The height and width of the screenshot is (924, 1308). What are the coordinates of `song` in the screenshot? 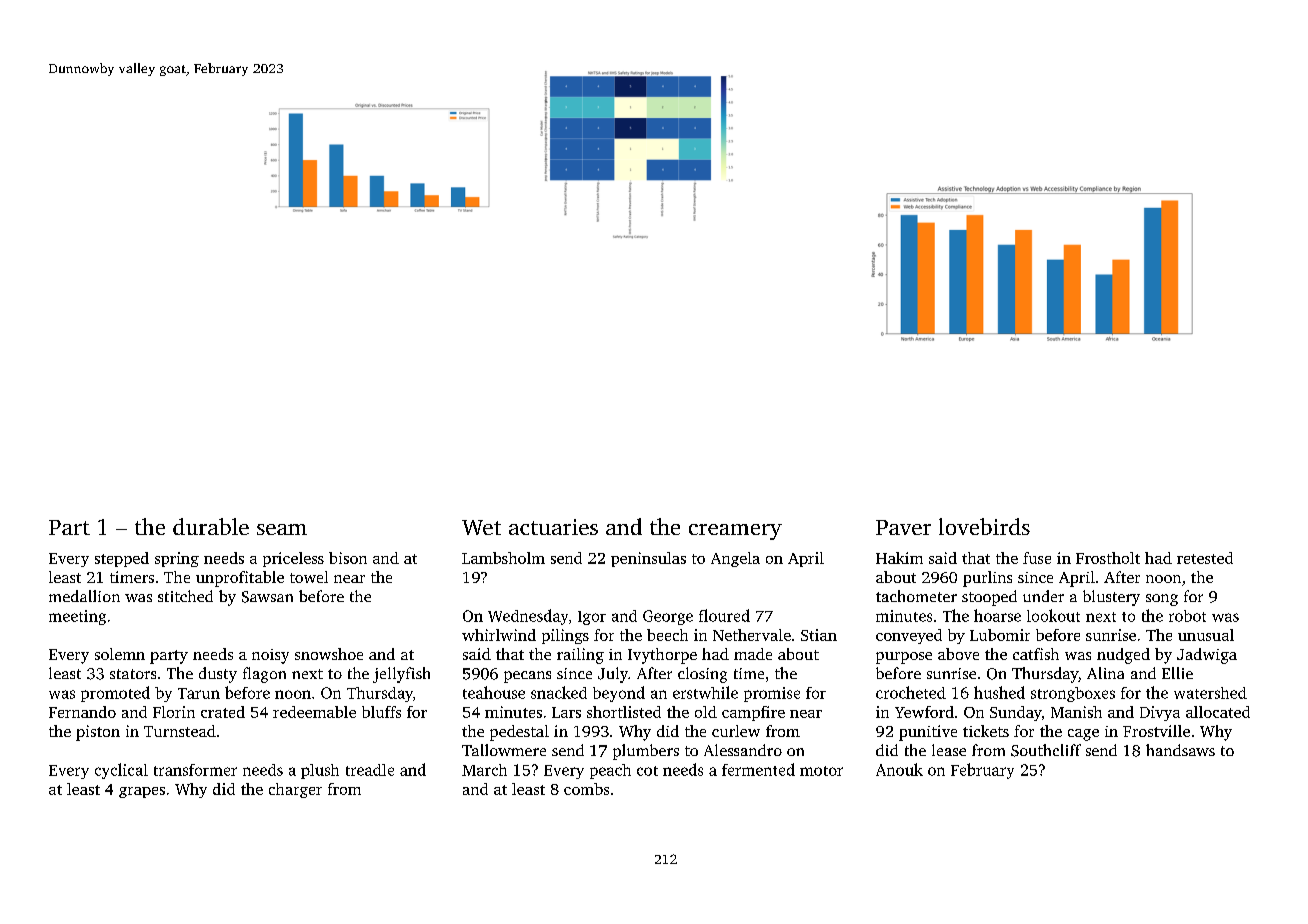 It's located at (1162, 600).
